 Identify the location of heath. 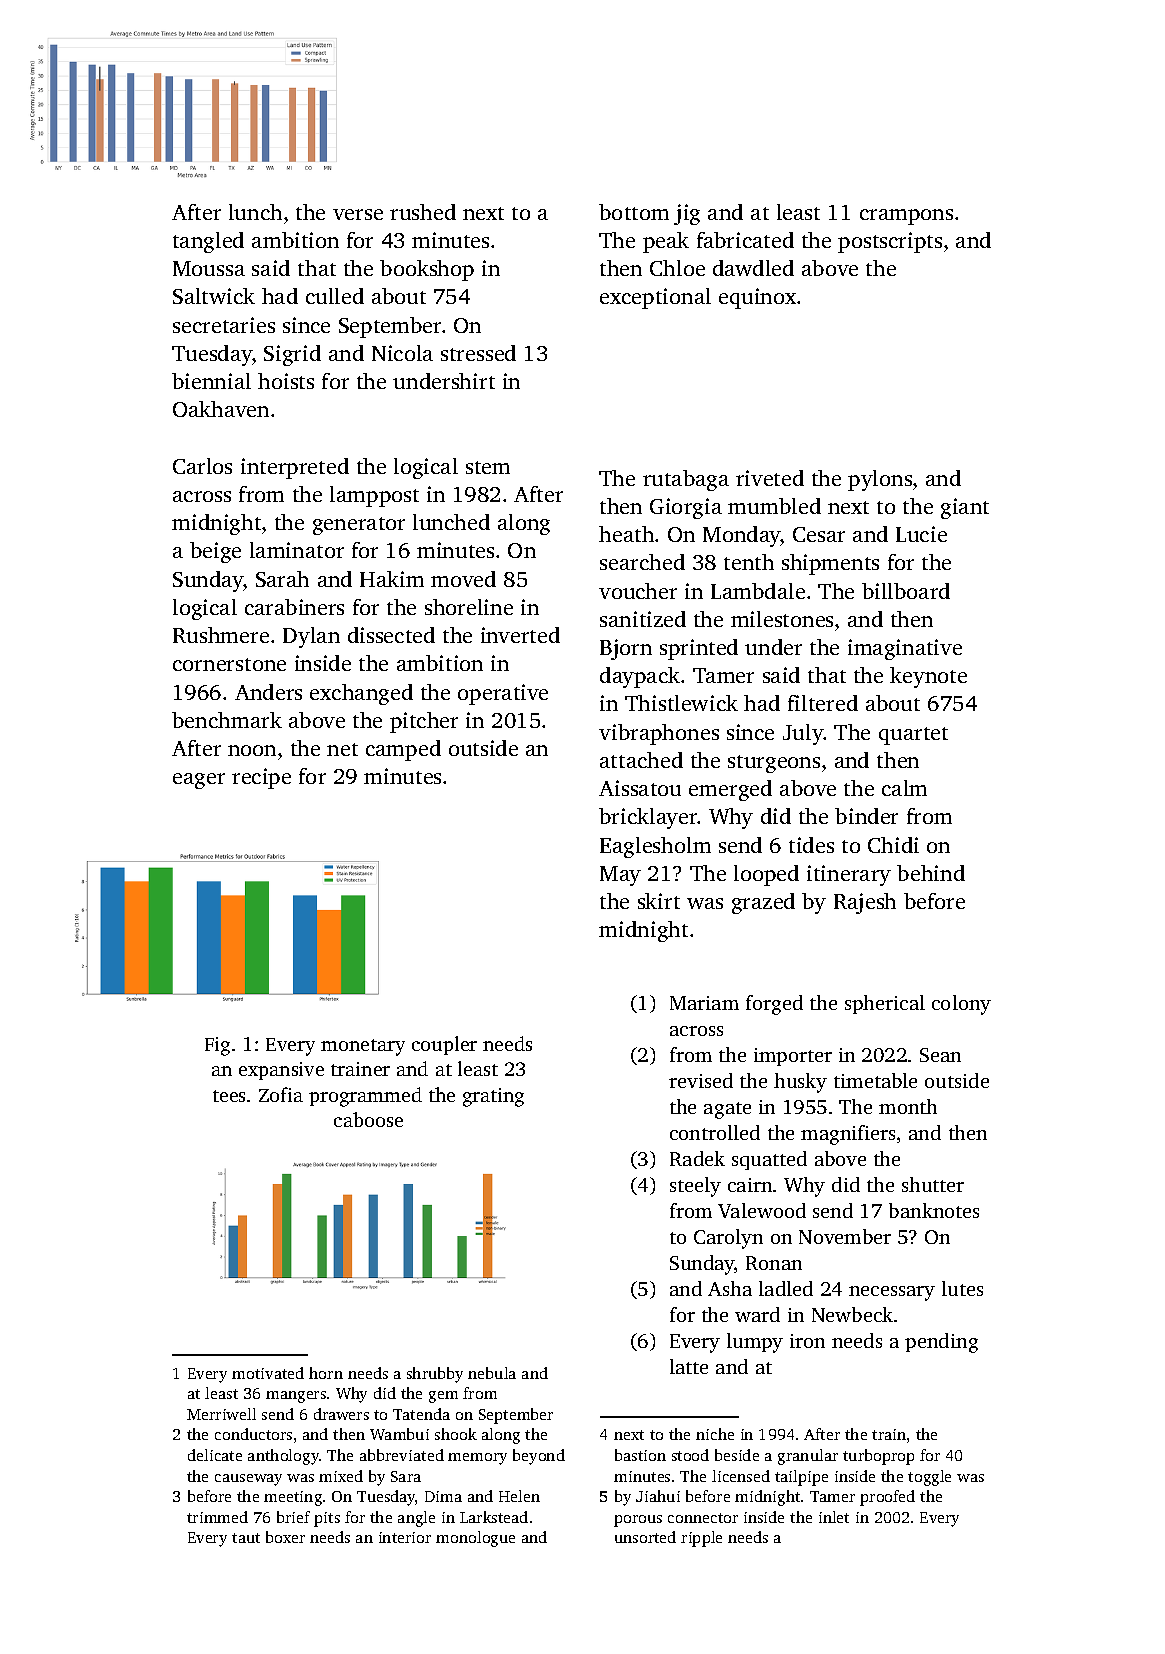
(626, 534).
